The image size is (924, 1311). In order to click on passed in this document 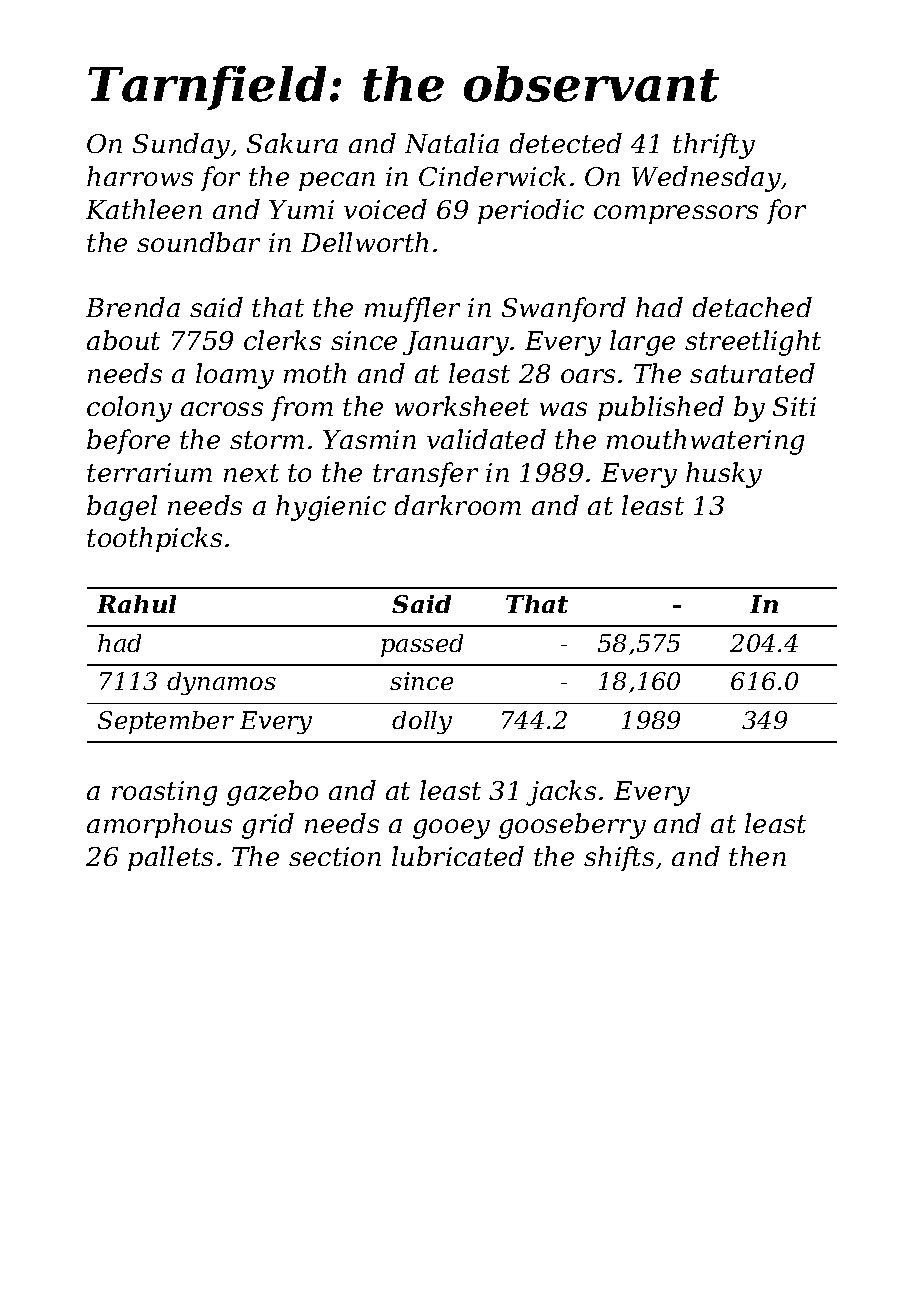, I will do `click(422, 645)`.
